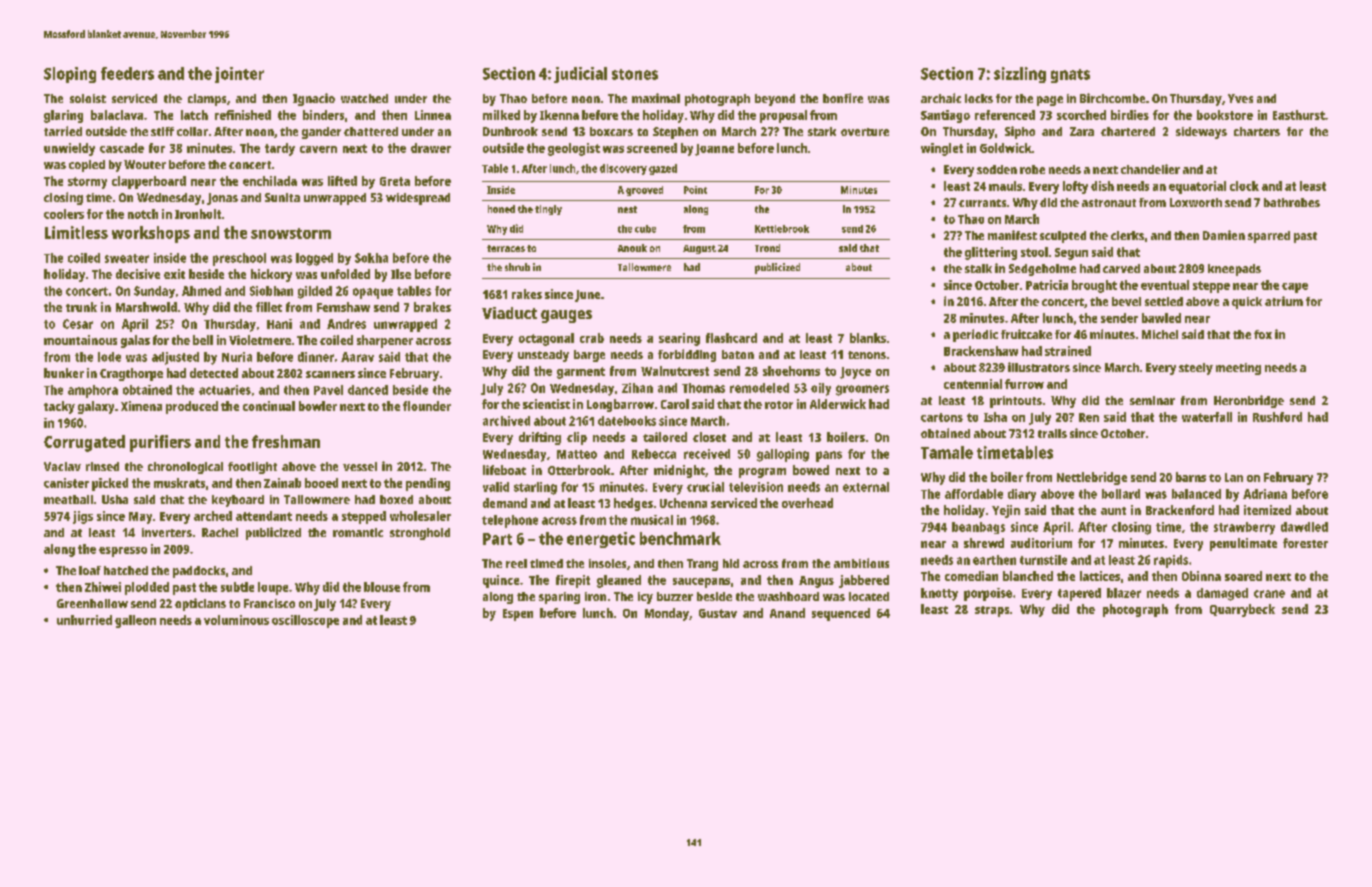  Describe the element at coordinates (1165, 285) in the page. I see `eventual` at that location.
